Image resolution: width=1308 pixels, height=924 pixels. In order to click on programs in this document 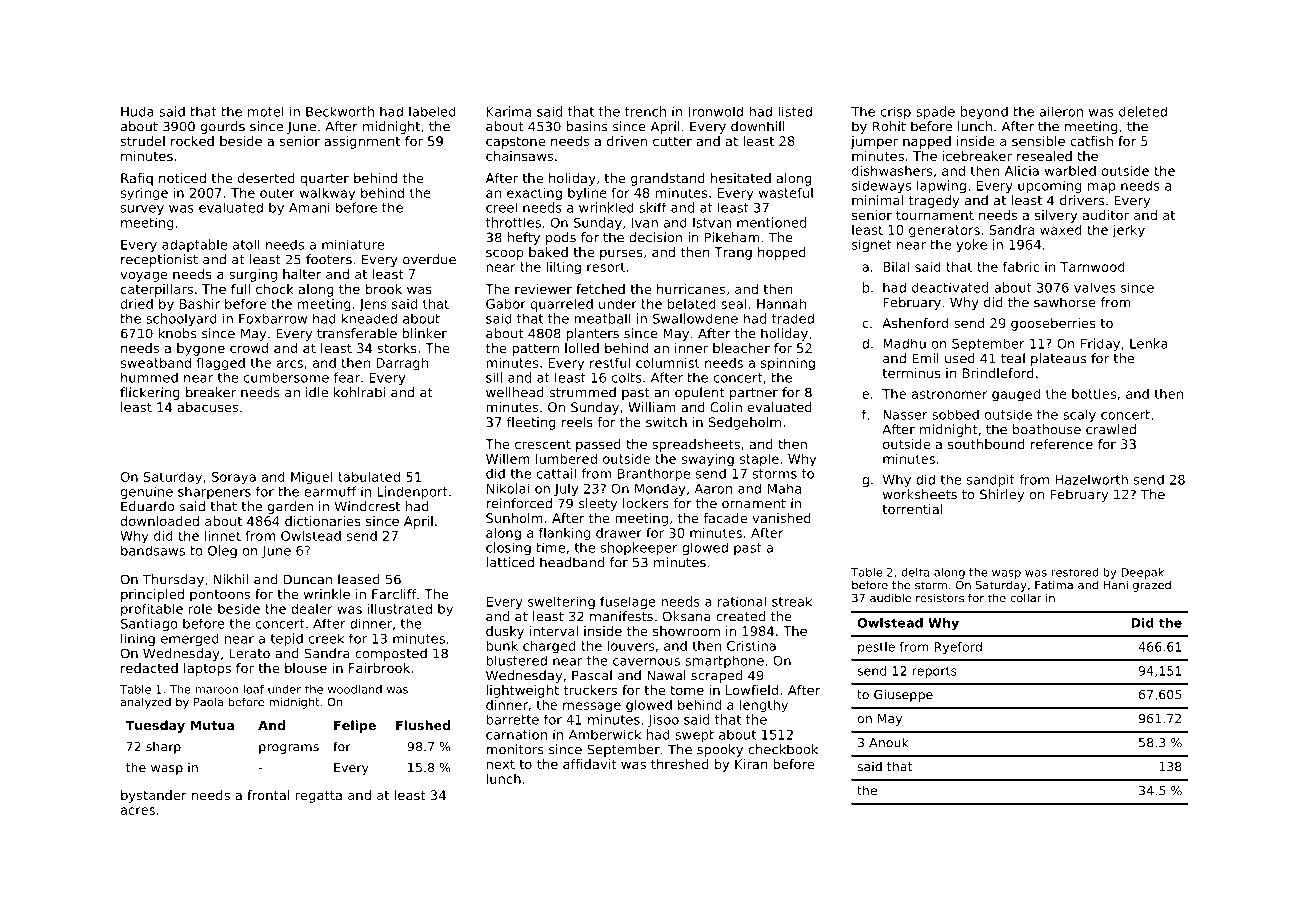, I will do `click(289, 749)`.
